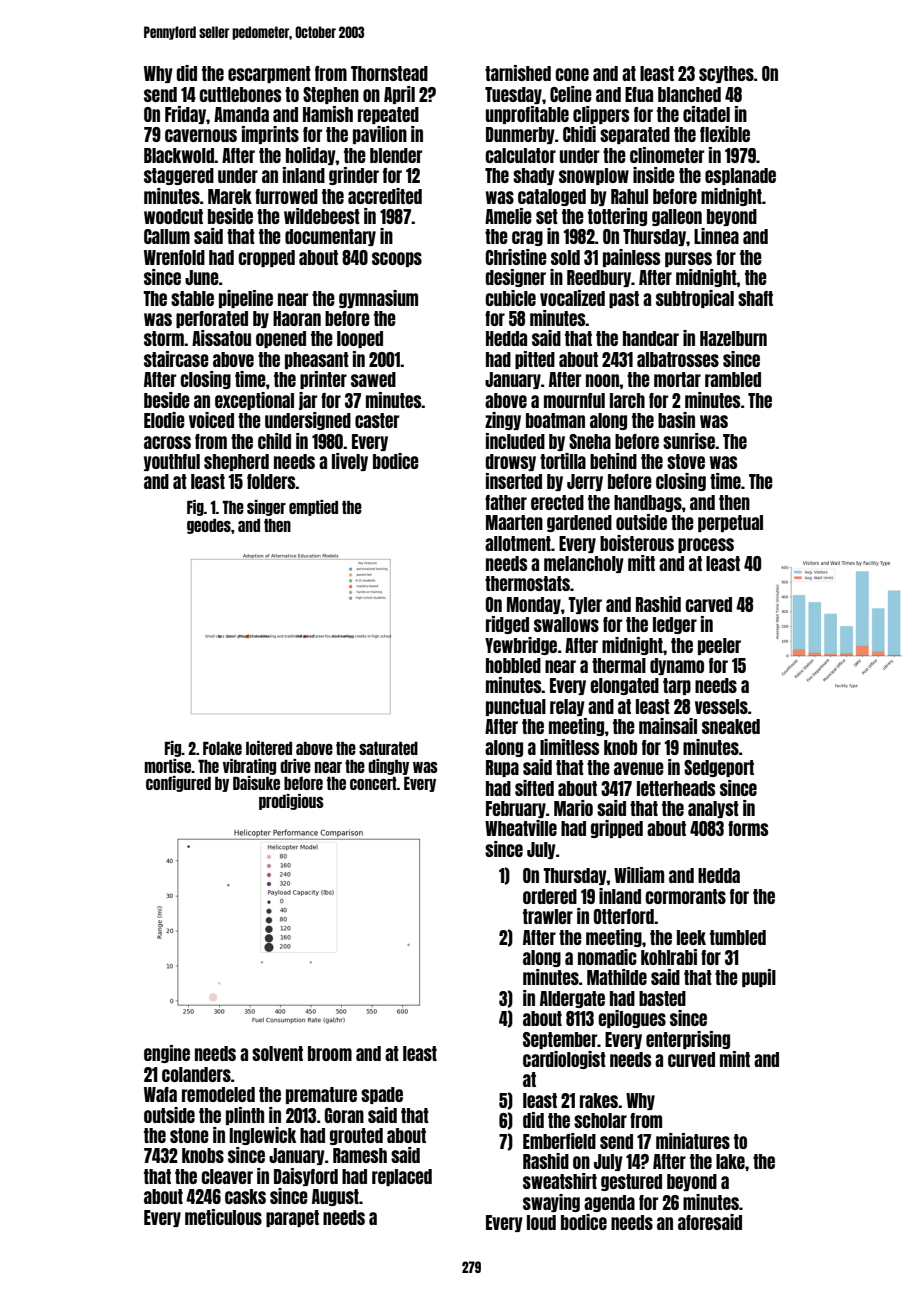 The image size is (924, 1314). What do you see at coordinates (550, 896) in the document?
I see `ordered` at bounding box center [550, 896].
